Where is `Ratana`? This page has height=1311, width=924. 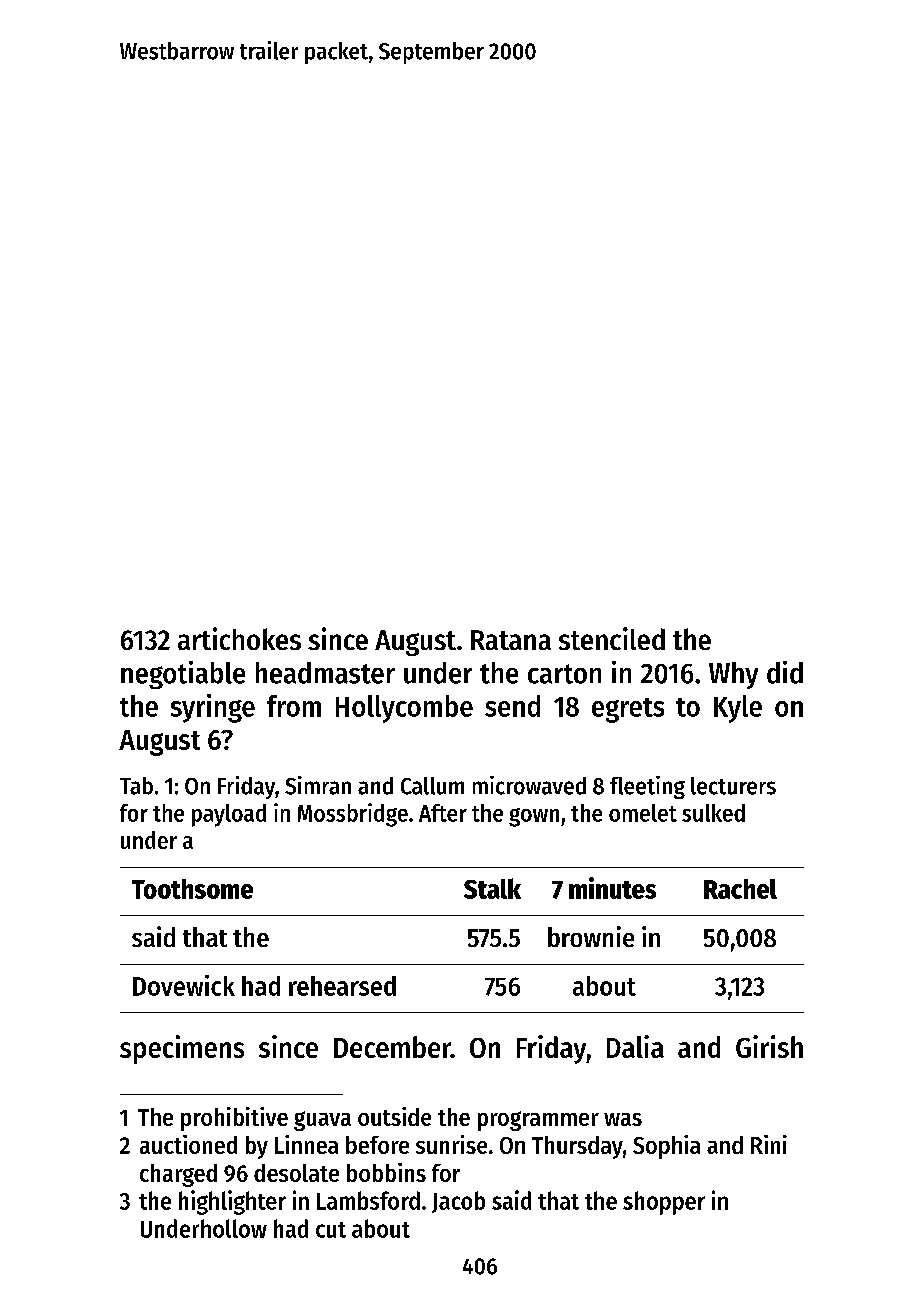 Ratana is located at coordinates (511, 640).
